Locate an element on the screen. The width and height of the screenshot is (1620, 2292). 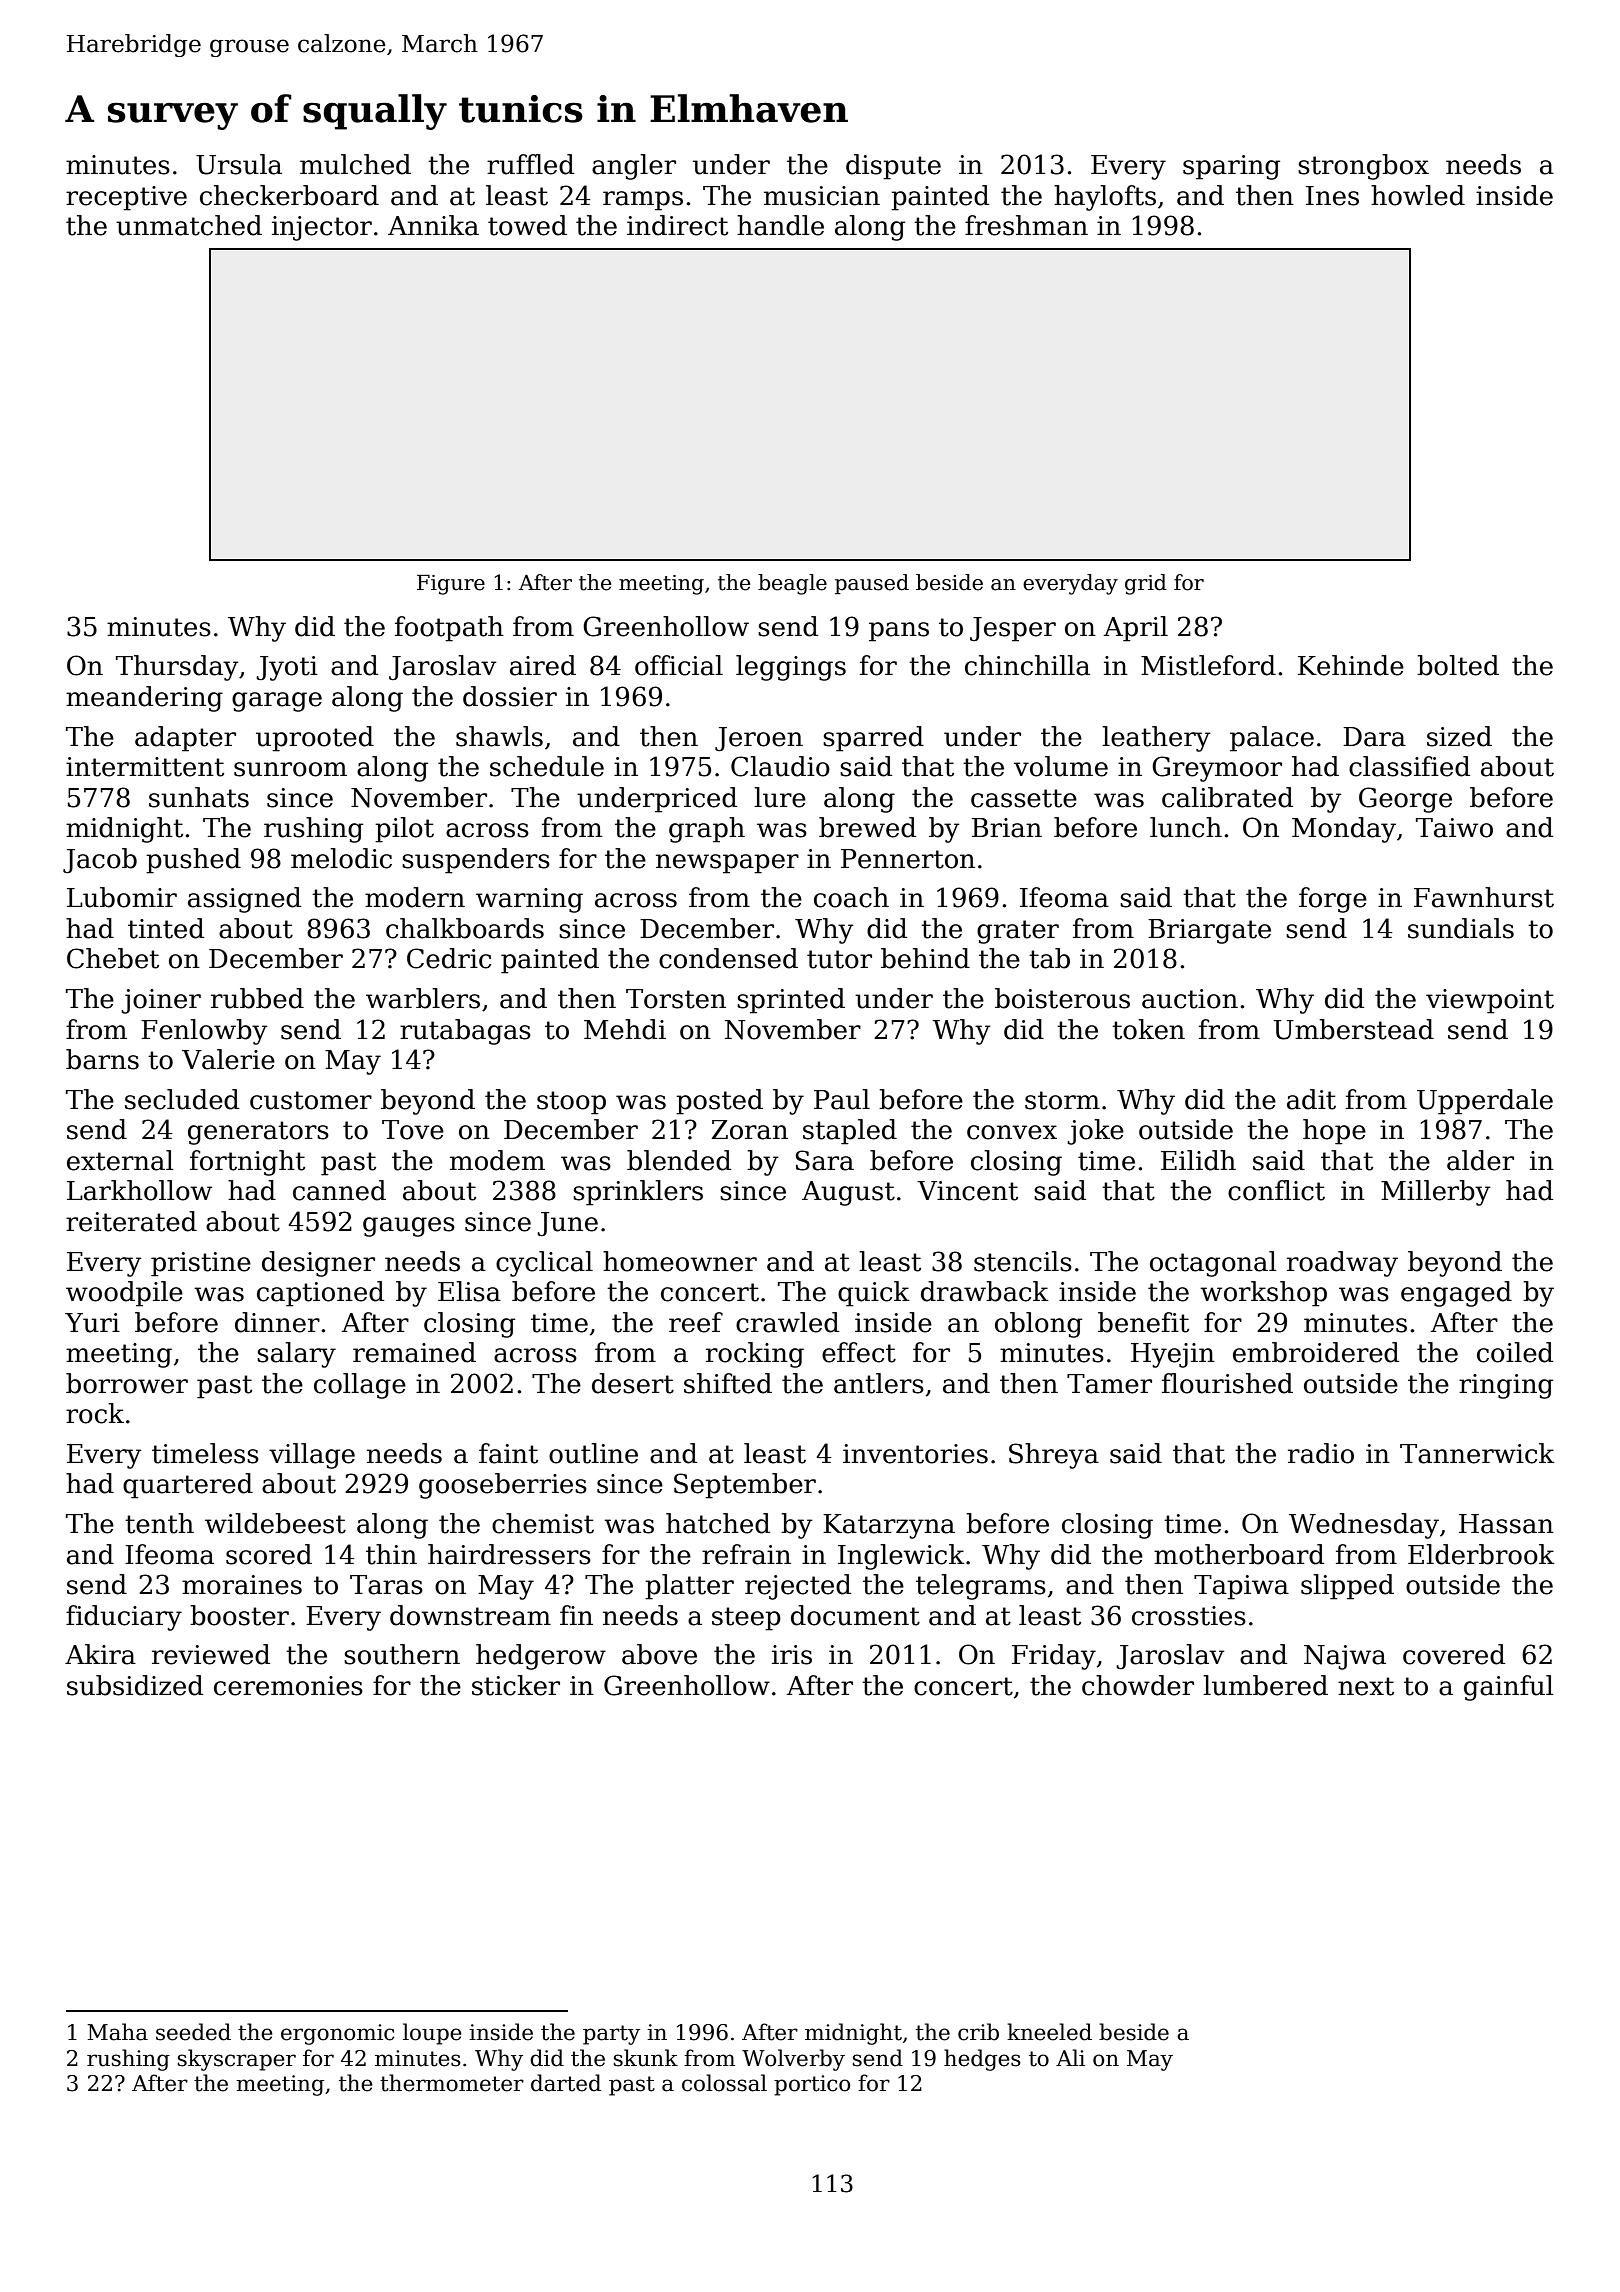
roadway is located at coordinates (1342, 1264).
